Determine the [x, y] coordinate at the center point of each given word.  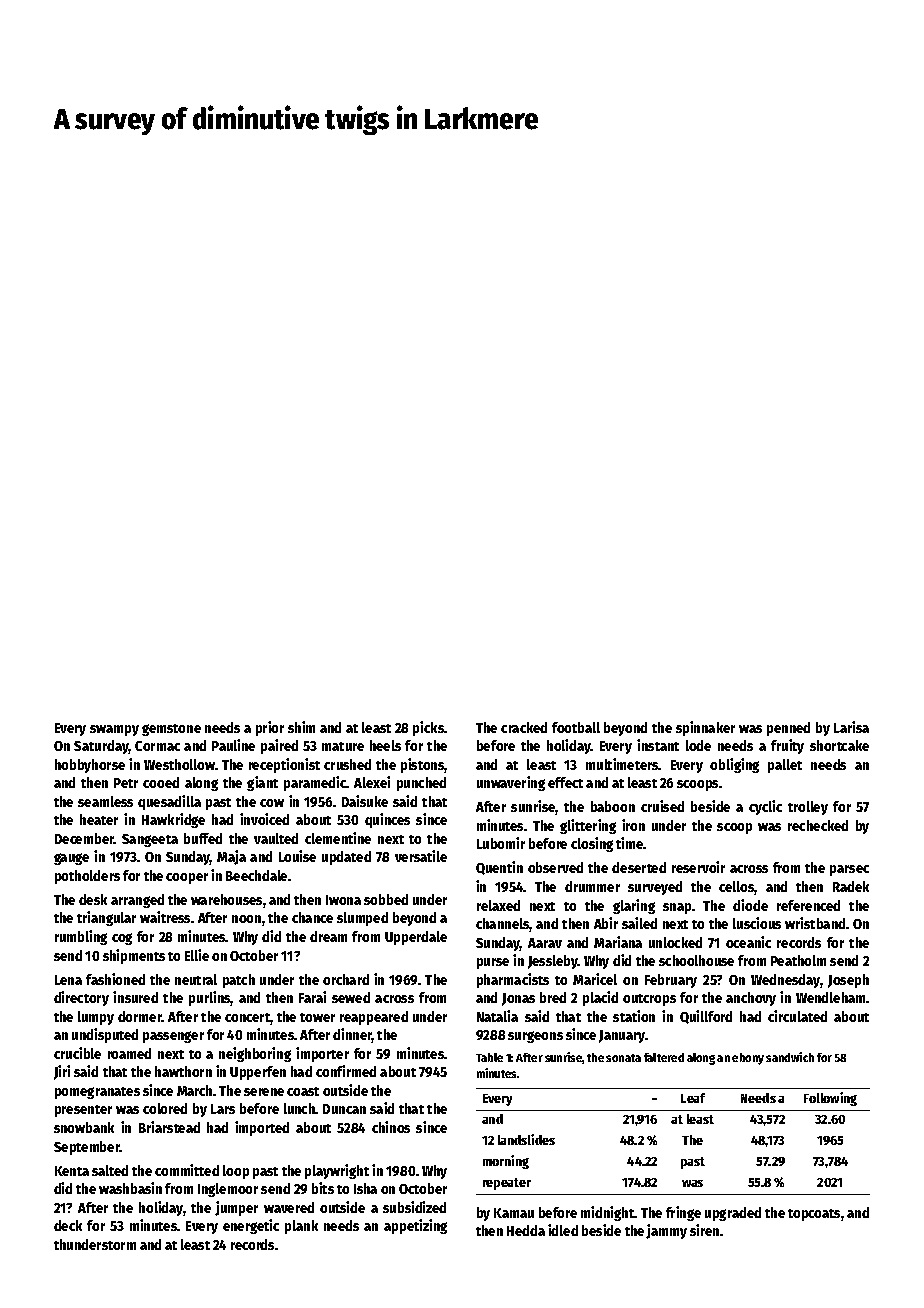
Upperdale [416, 938]
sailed [639, 923]
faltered [664, 1057]
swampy [114, 730]
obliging [734, 765]
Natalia [497, 1016]
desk [93, 899]
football [576, 727]
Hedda [526, 1230]
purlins [210, 998]
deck [68, 1225]
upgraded [733, 1214]
